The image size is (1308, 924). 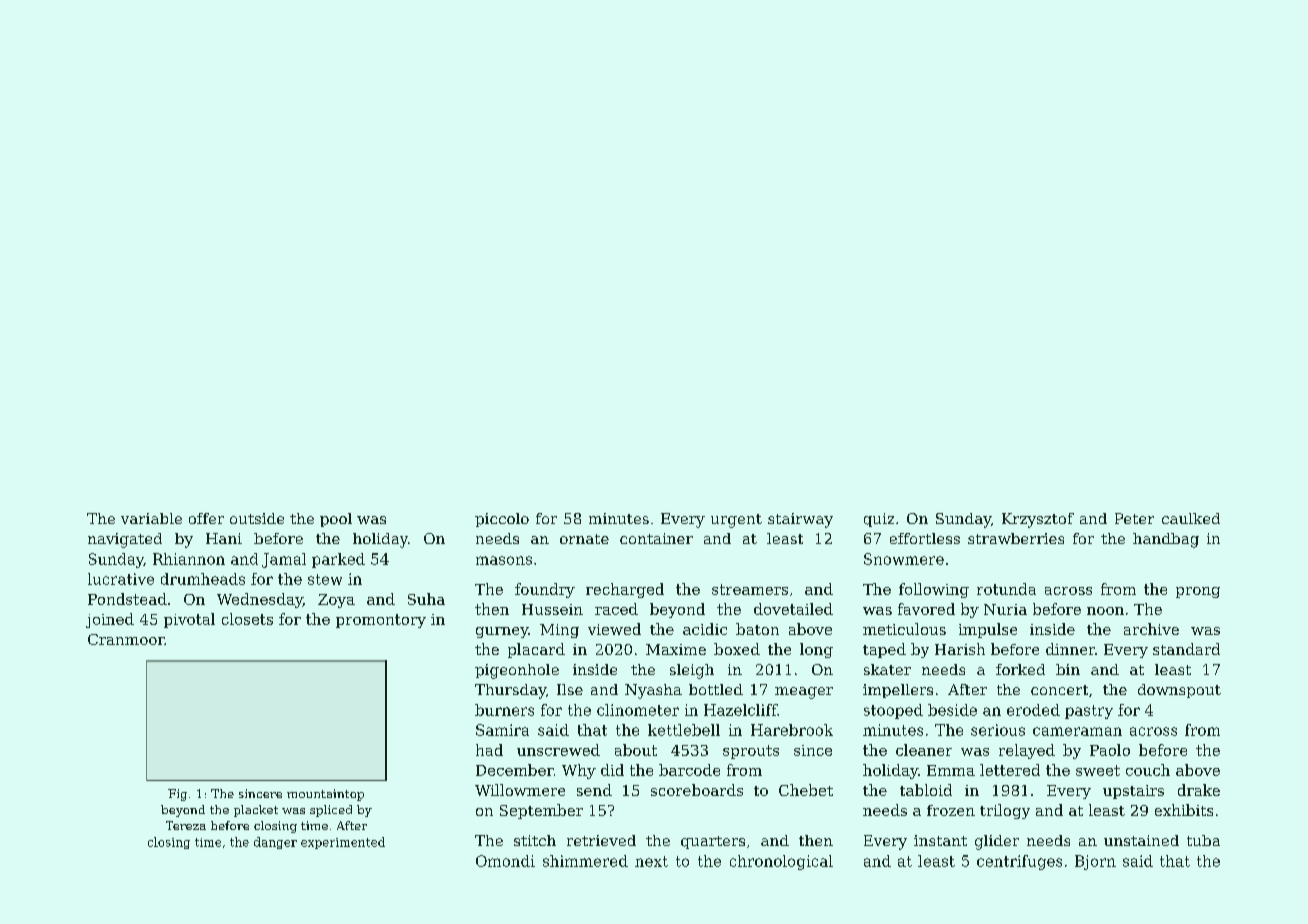 What do you see at coordinates (1077, 731) in the screenshot?
I see `cameraman` at bounding box center [1077, 731].
